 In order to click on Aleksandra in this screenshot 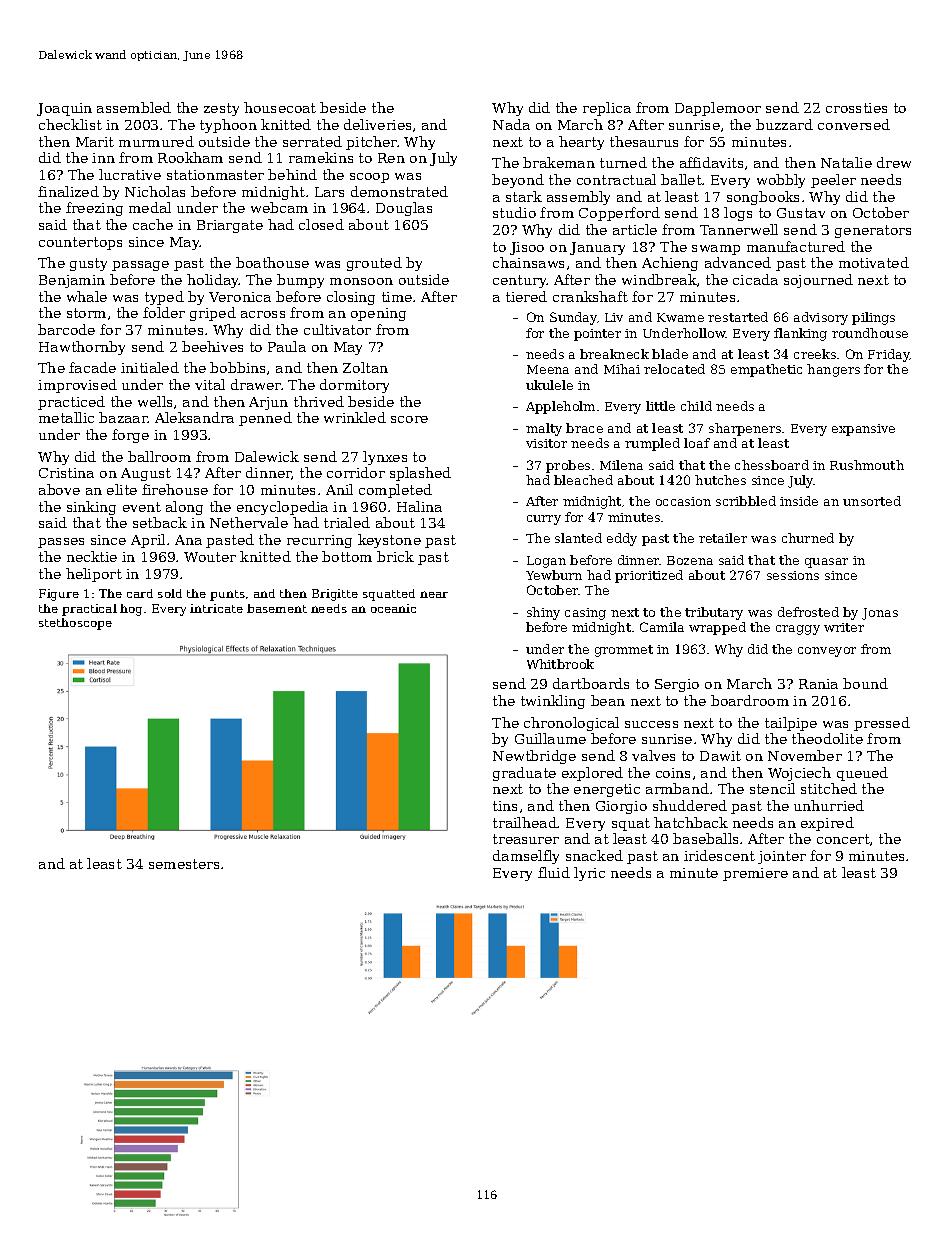, I will do `click(194, 417)`.
